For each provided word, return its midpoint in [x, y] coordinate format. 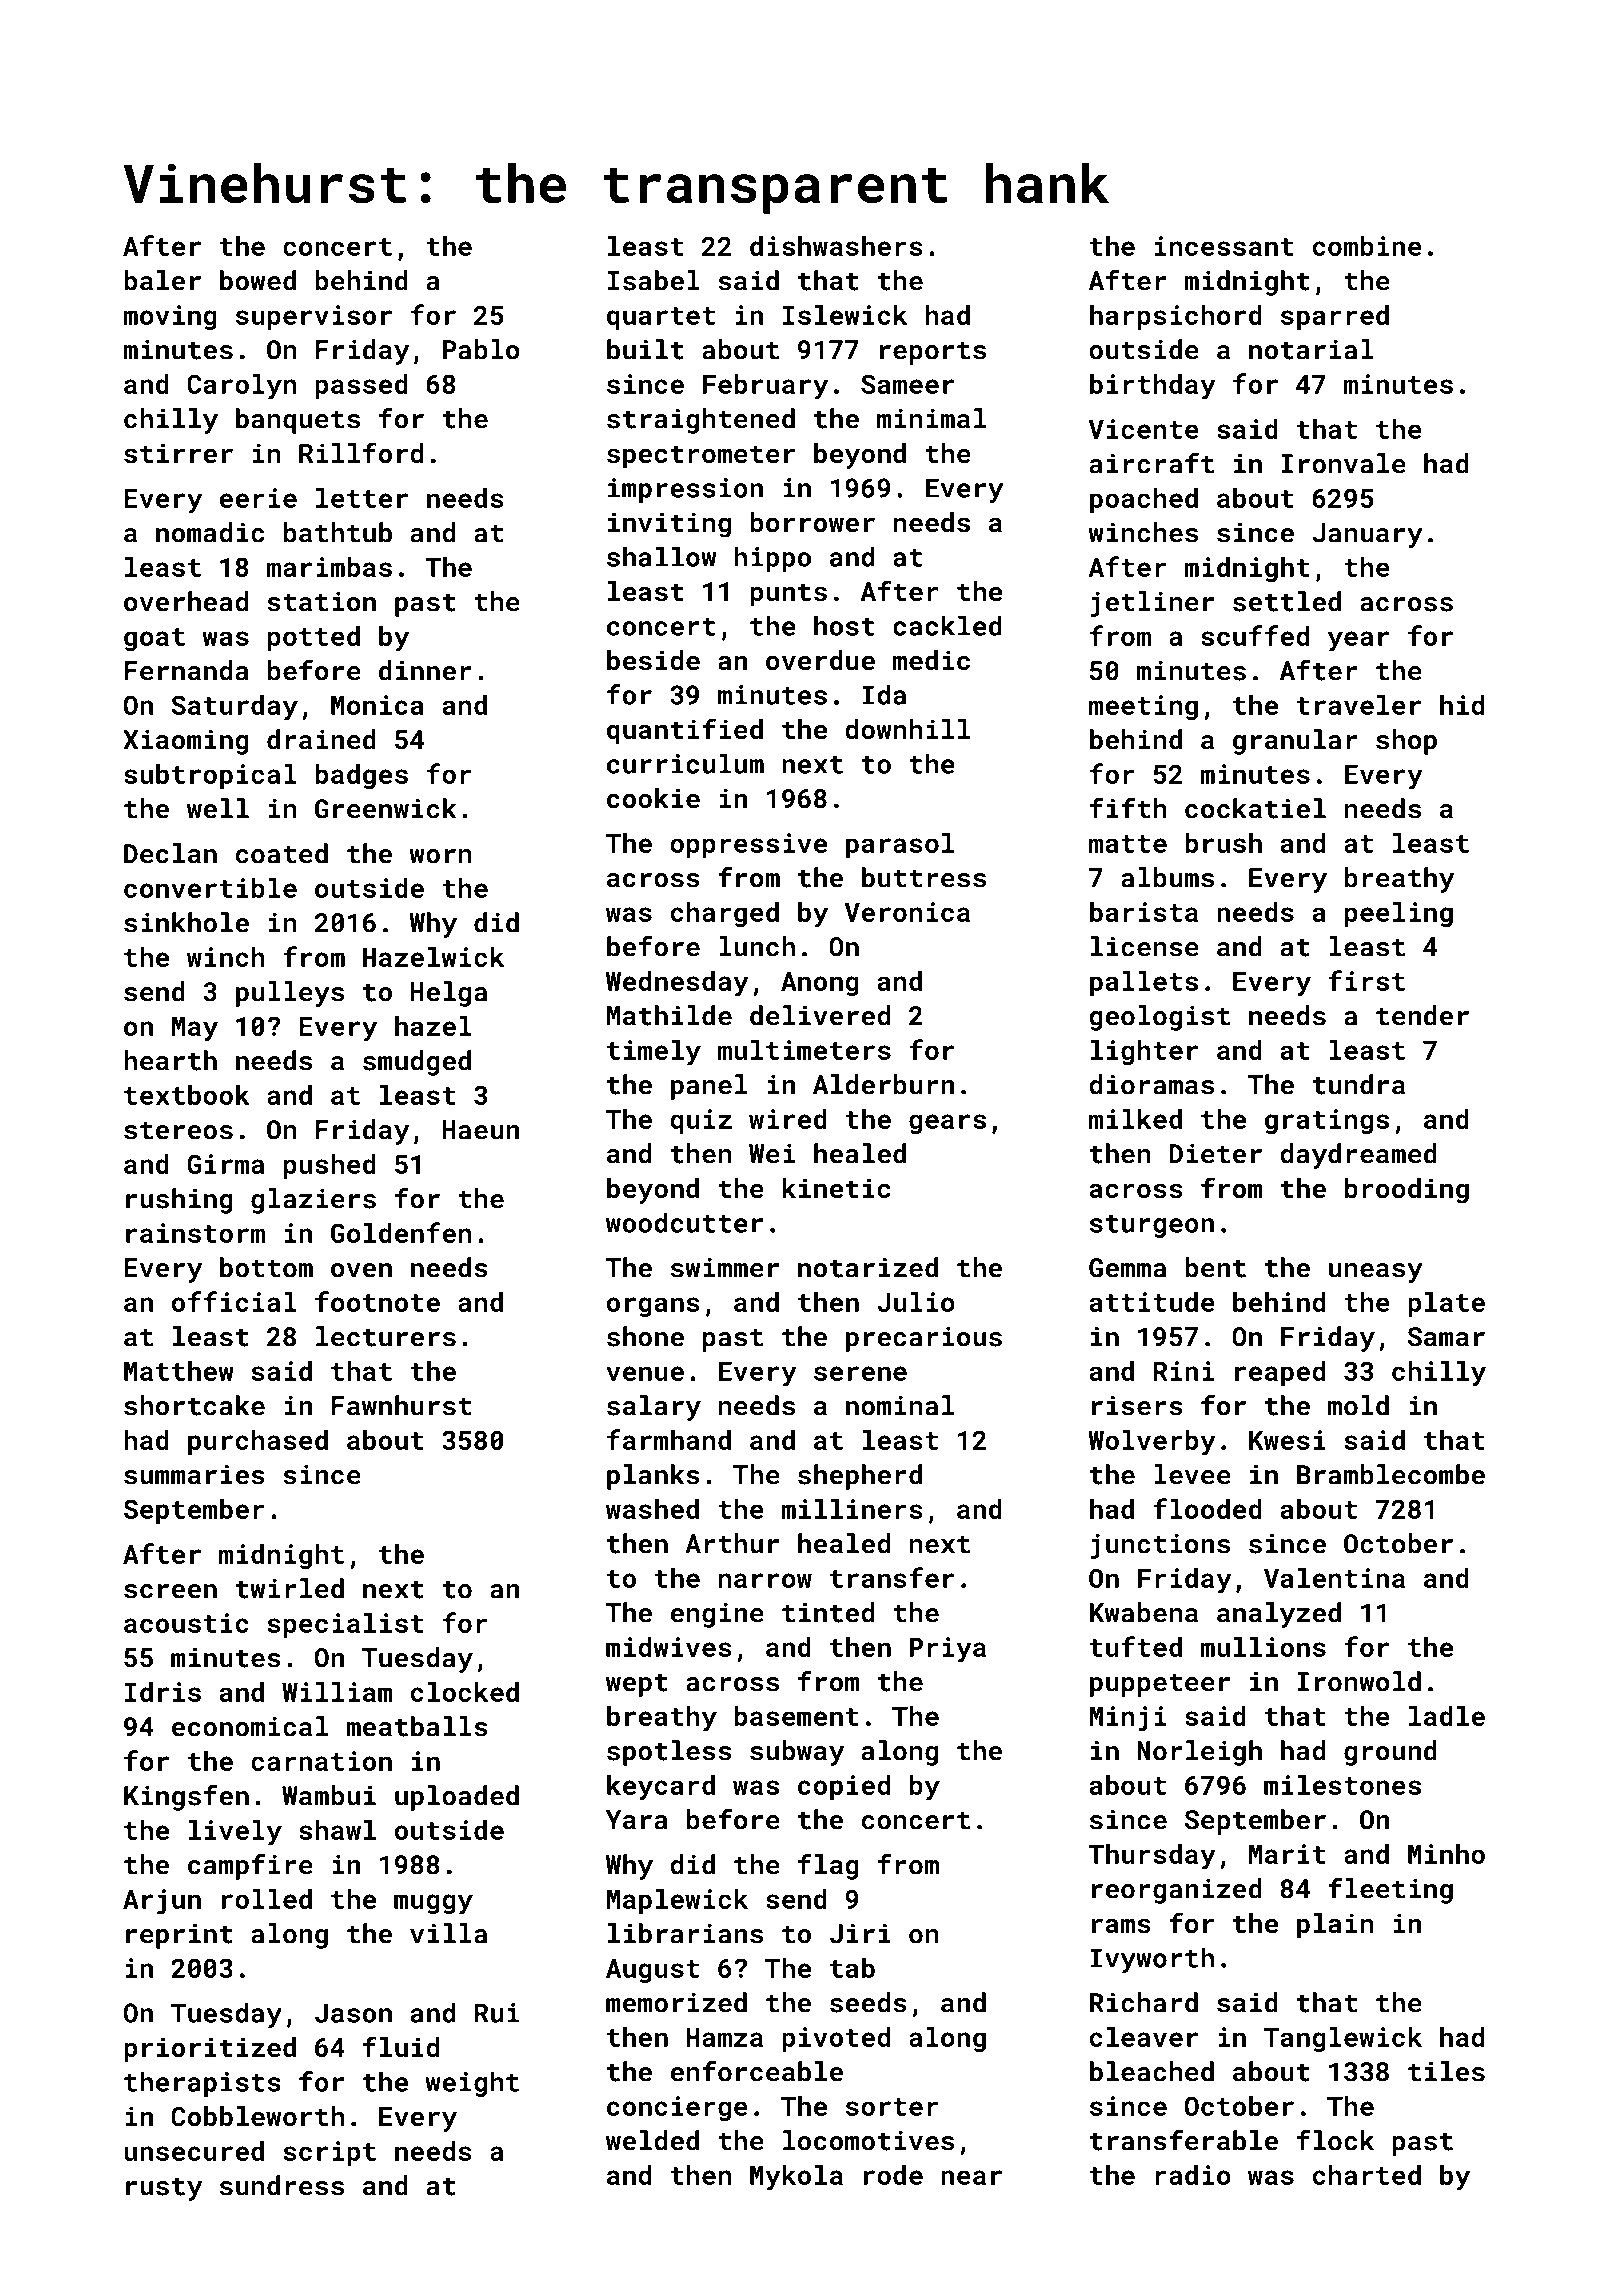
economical [250, 1726]
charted [1367, 2175]
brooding [1407, 1191]
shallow [661, 556]
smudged [417, 1063]
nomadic [210, 532]
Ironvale [1344, 463]
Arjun [162, 1902]
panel [709, 1087]
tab [852, 1968]
